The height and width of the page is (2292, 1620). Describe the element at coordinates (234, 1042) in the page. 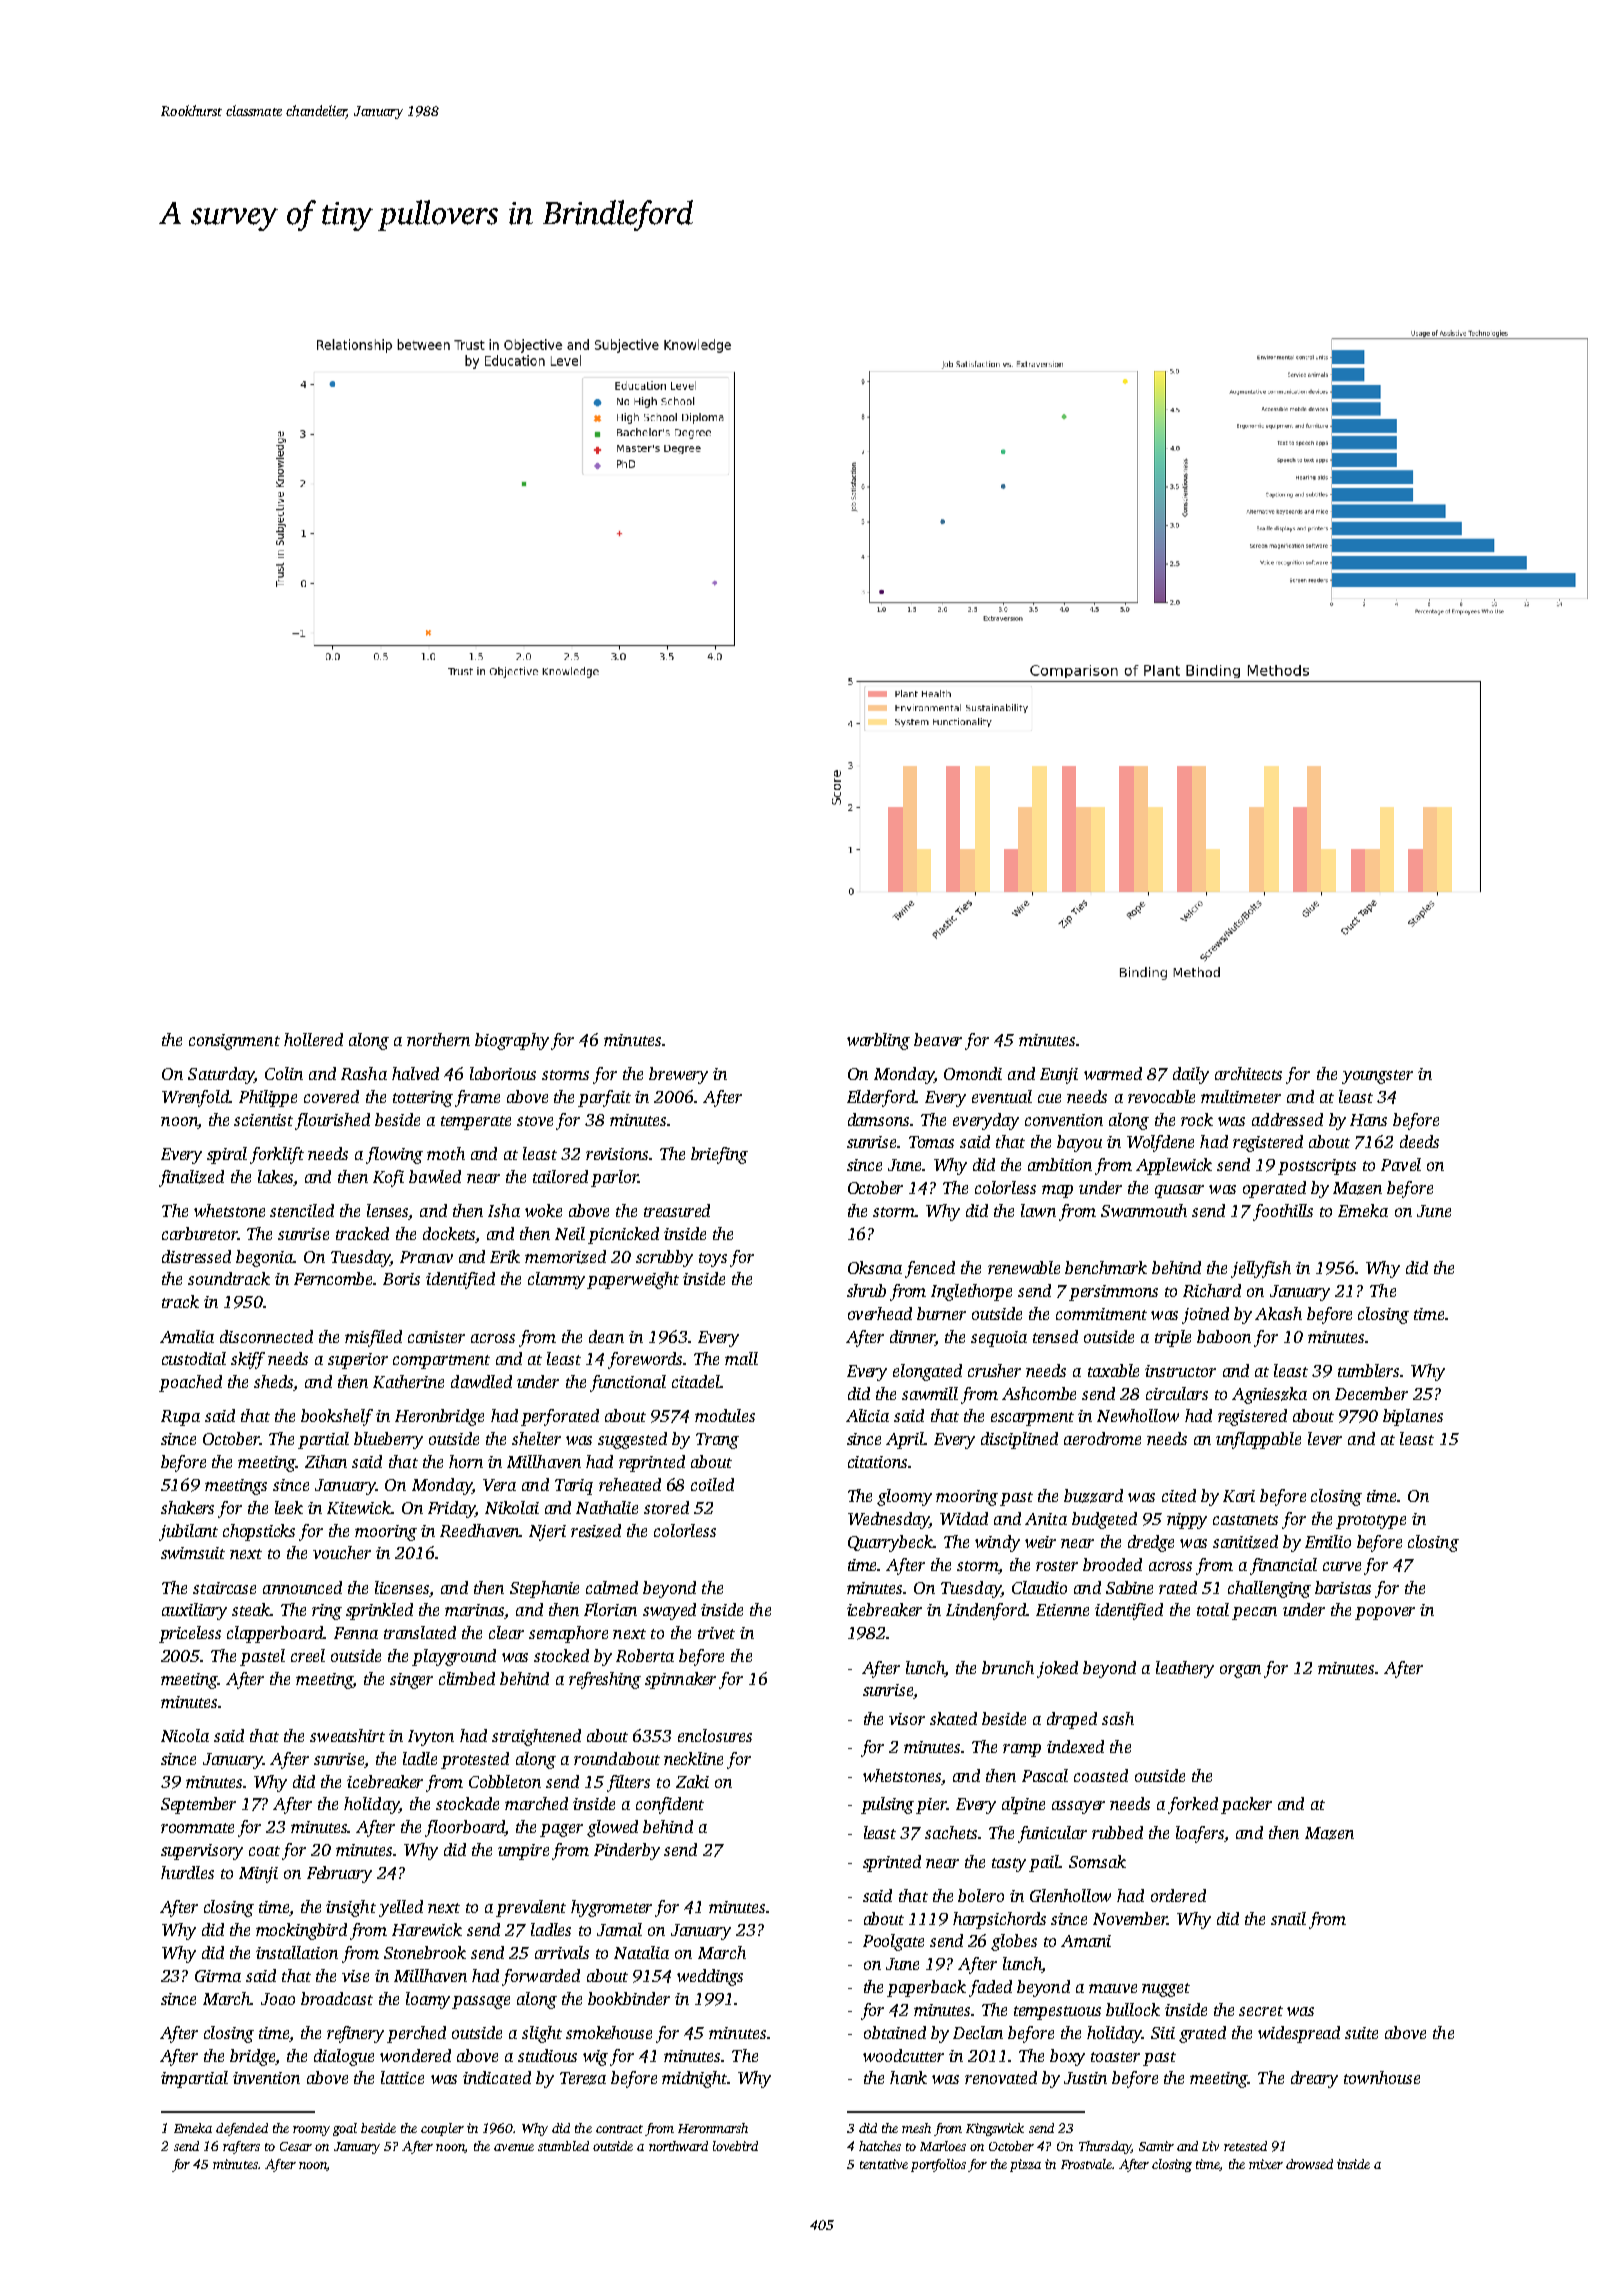

I see `consignment` at that location.
